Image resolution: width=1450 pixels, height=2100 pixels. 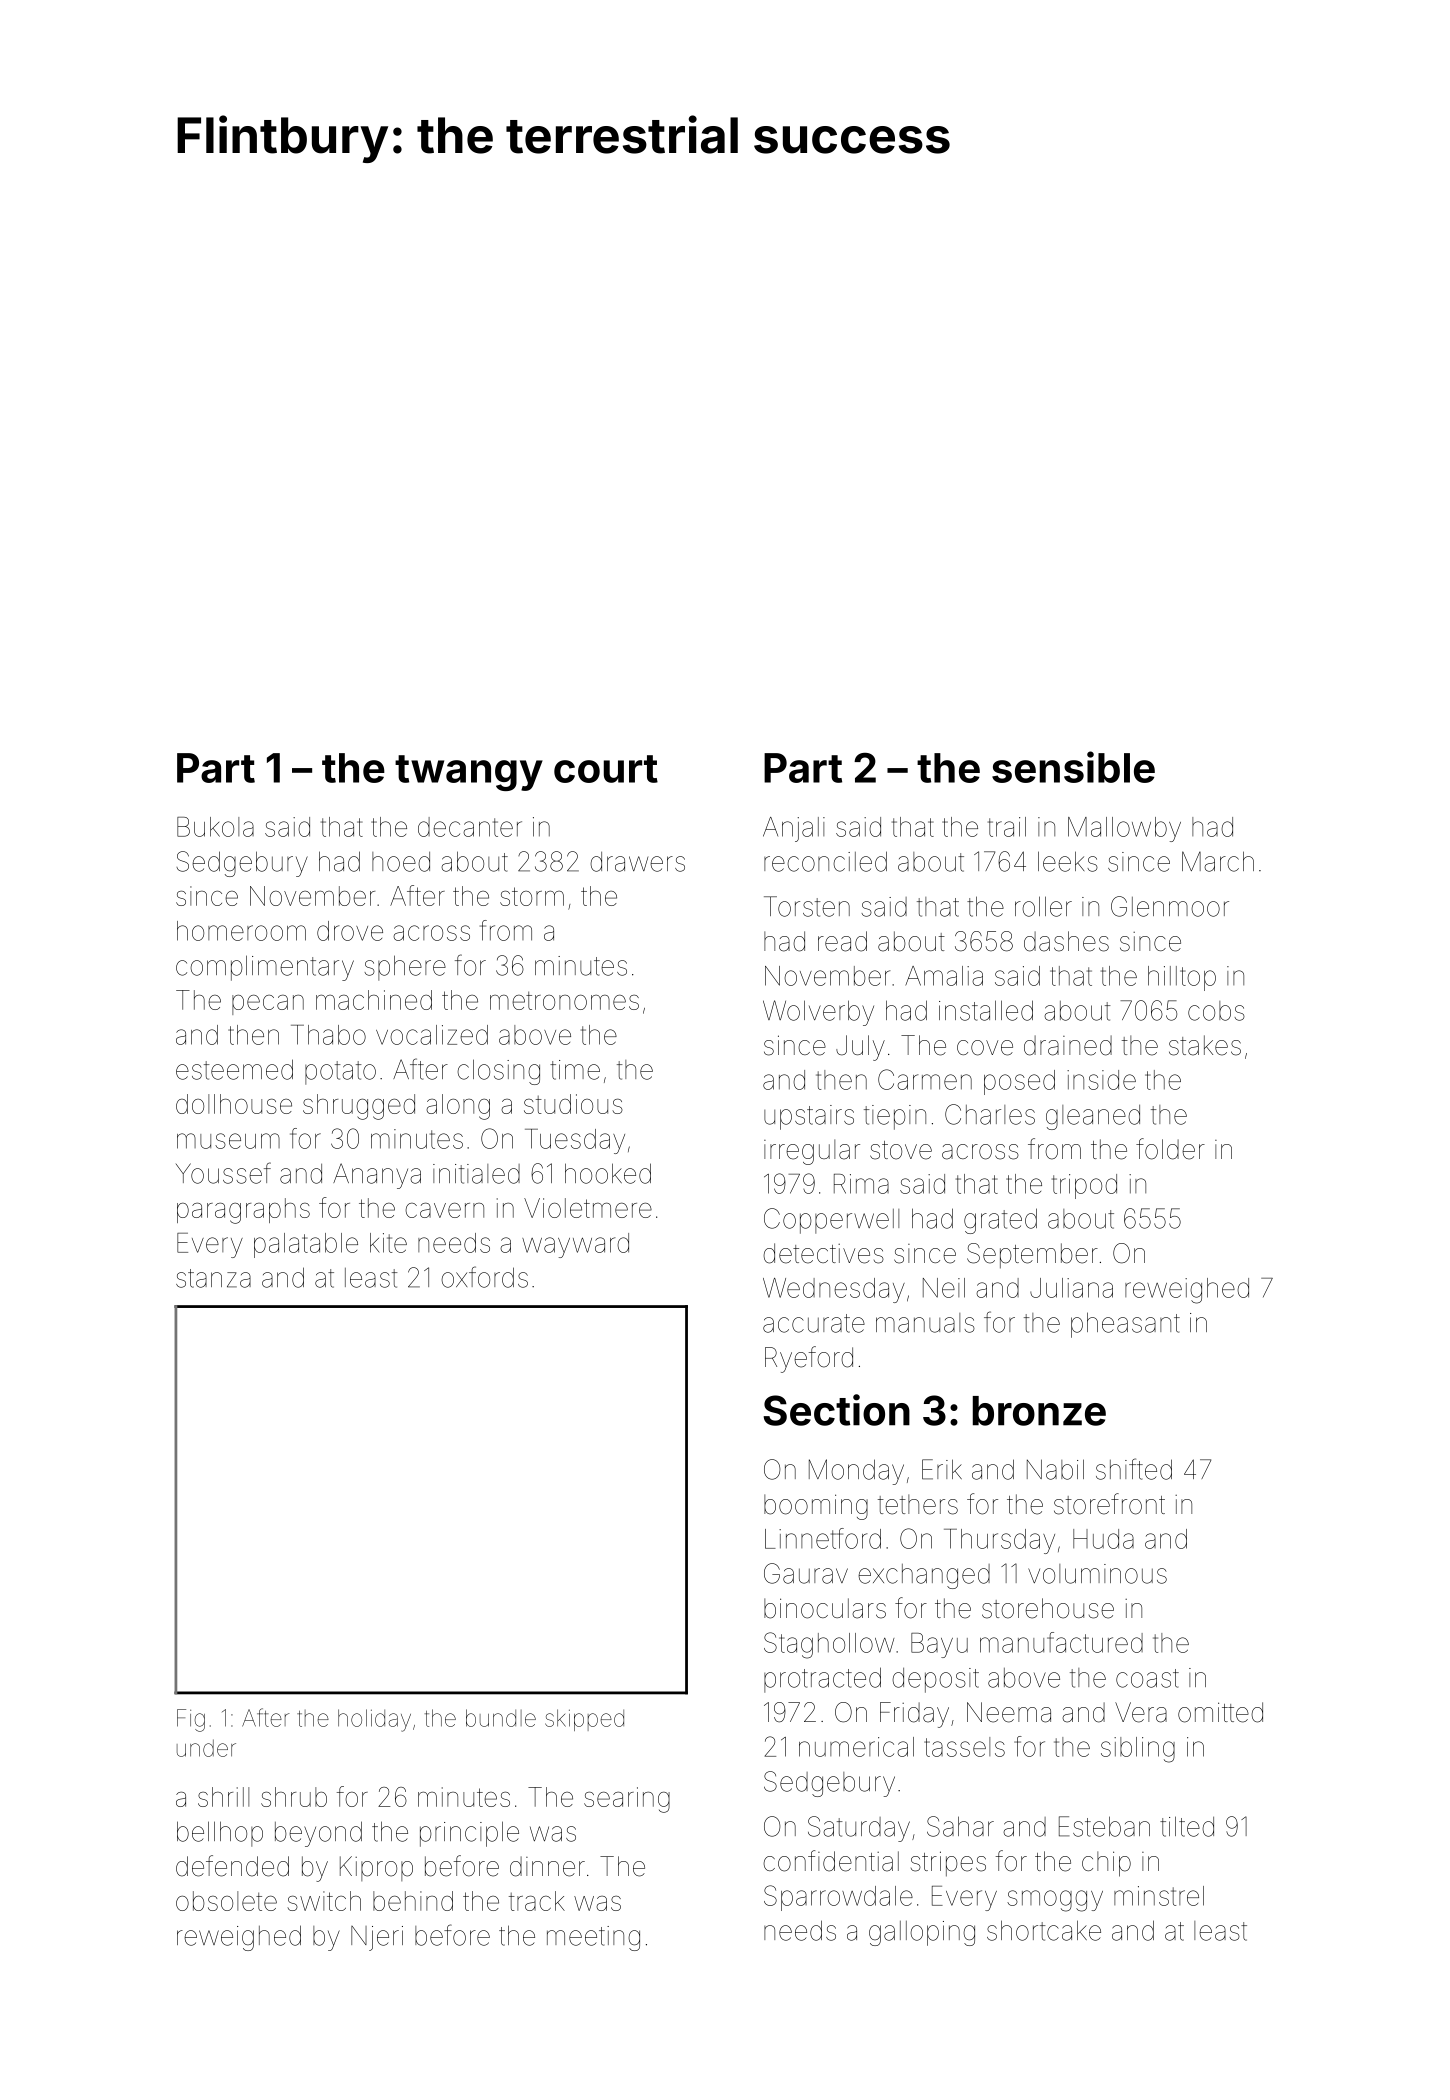 I want to click on sensible, so click(x=1073, y=767).
